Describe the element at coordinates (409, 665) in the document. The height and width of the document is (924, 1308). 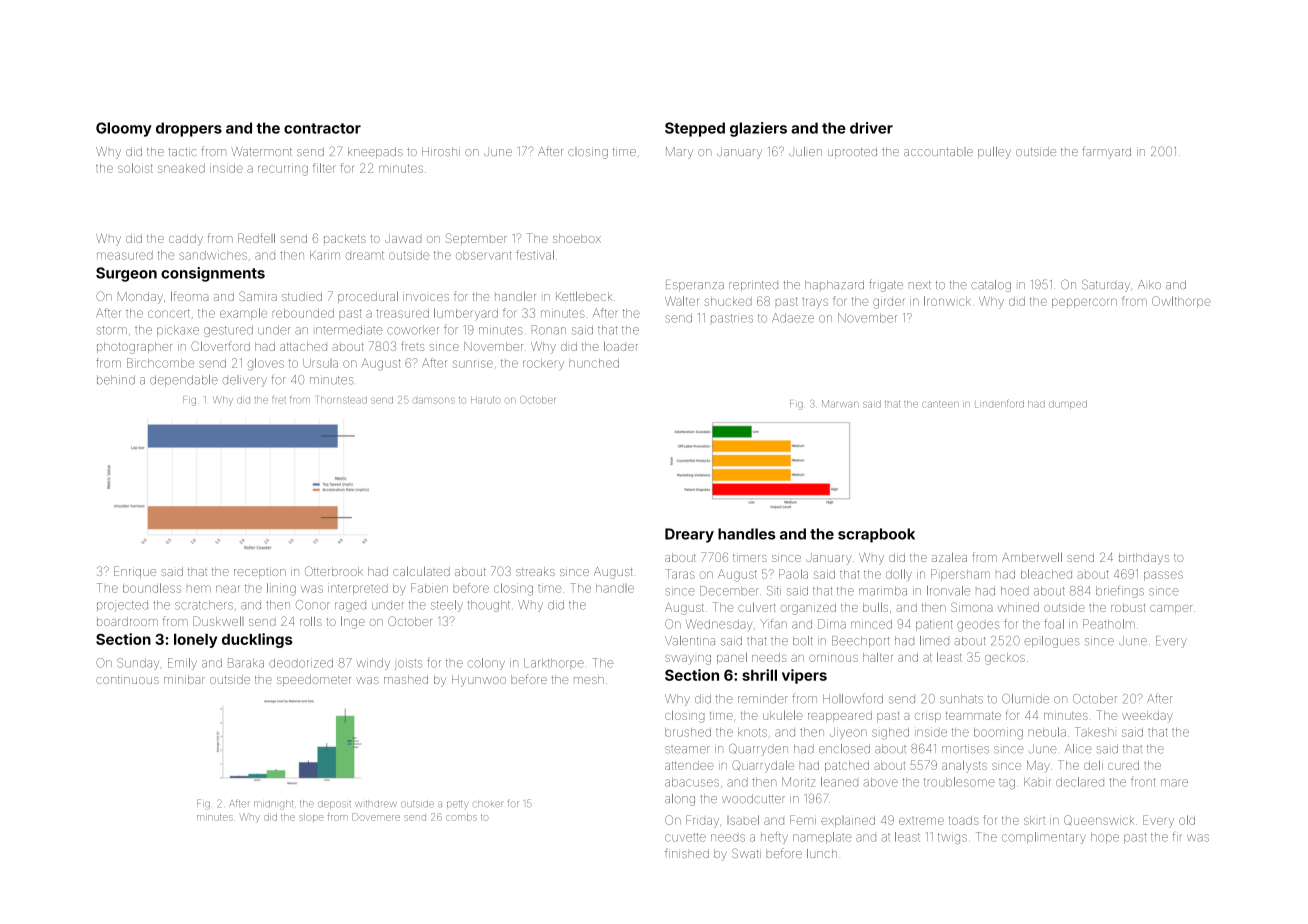
I see `joists` at that location.
